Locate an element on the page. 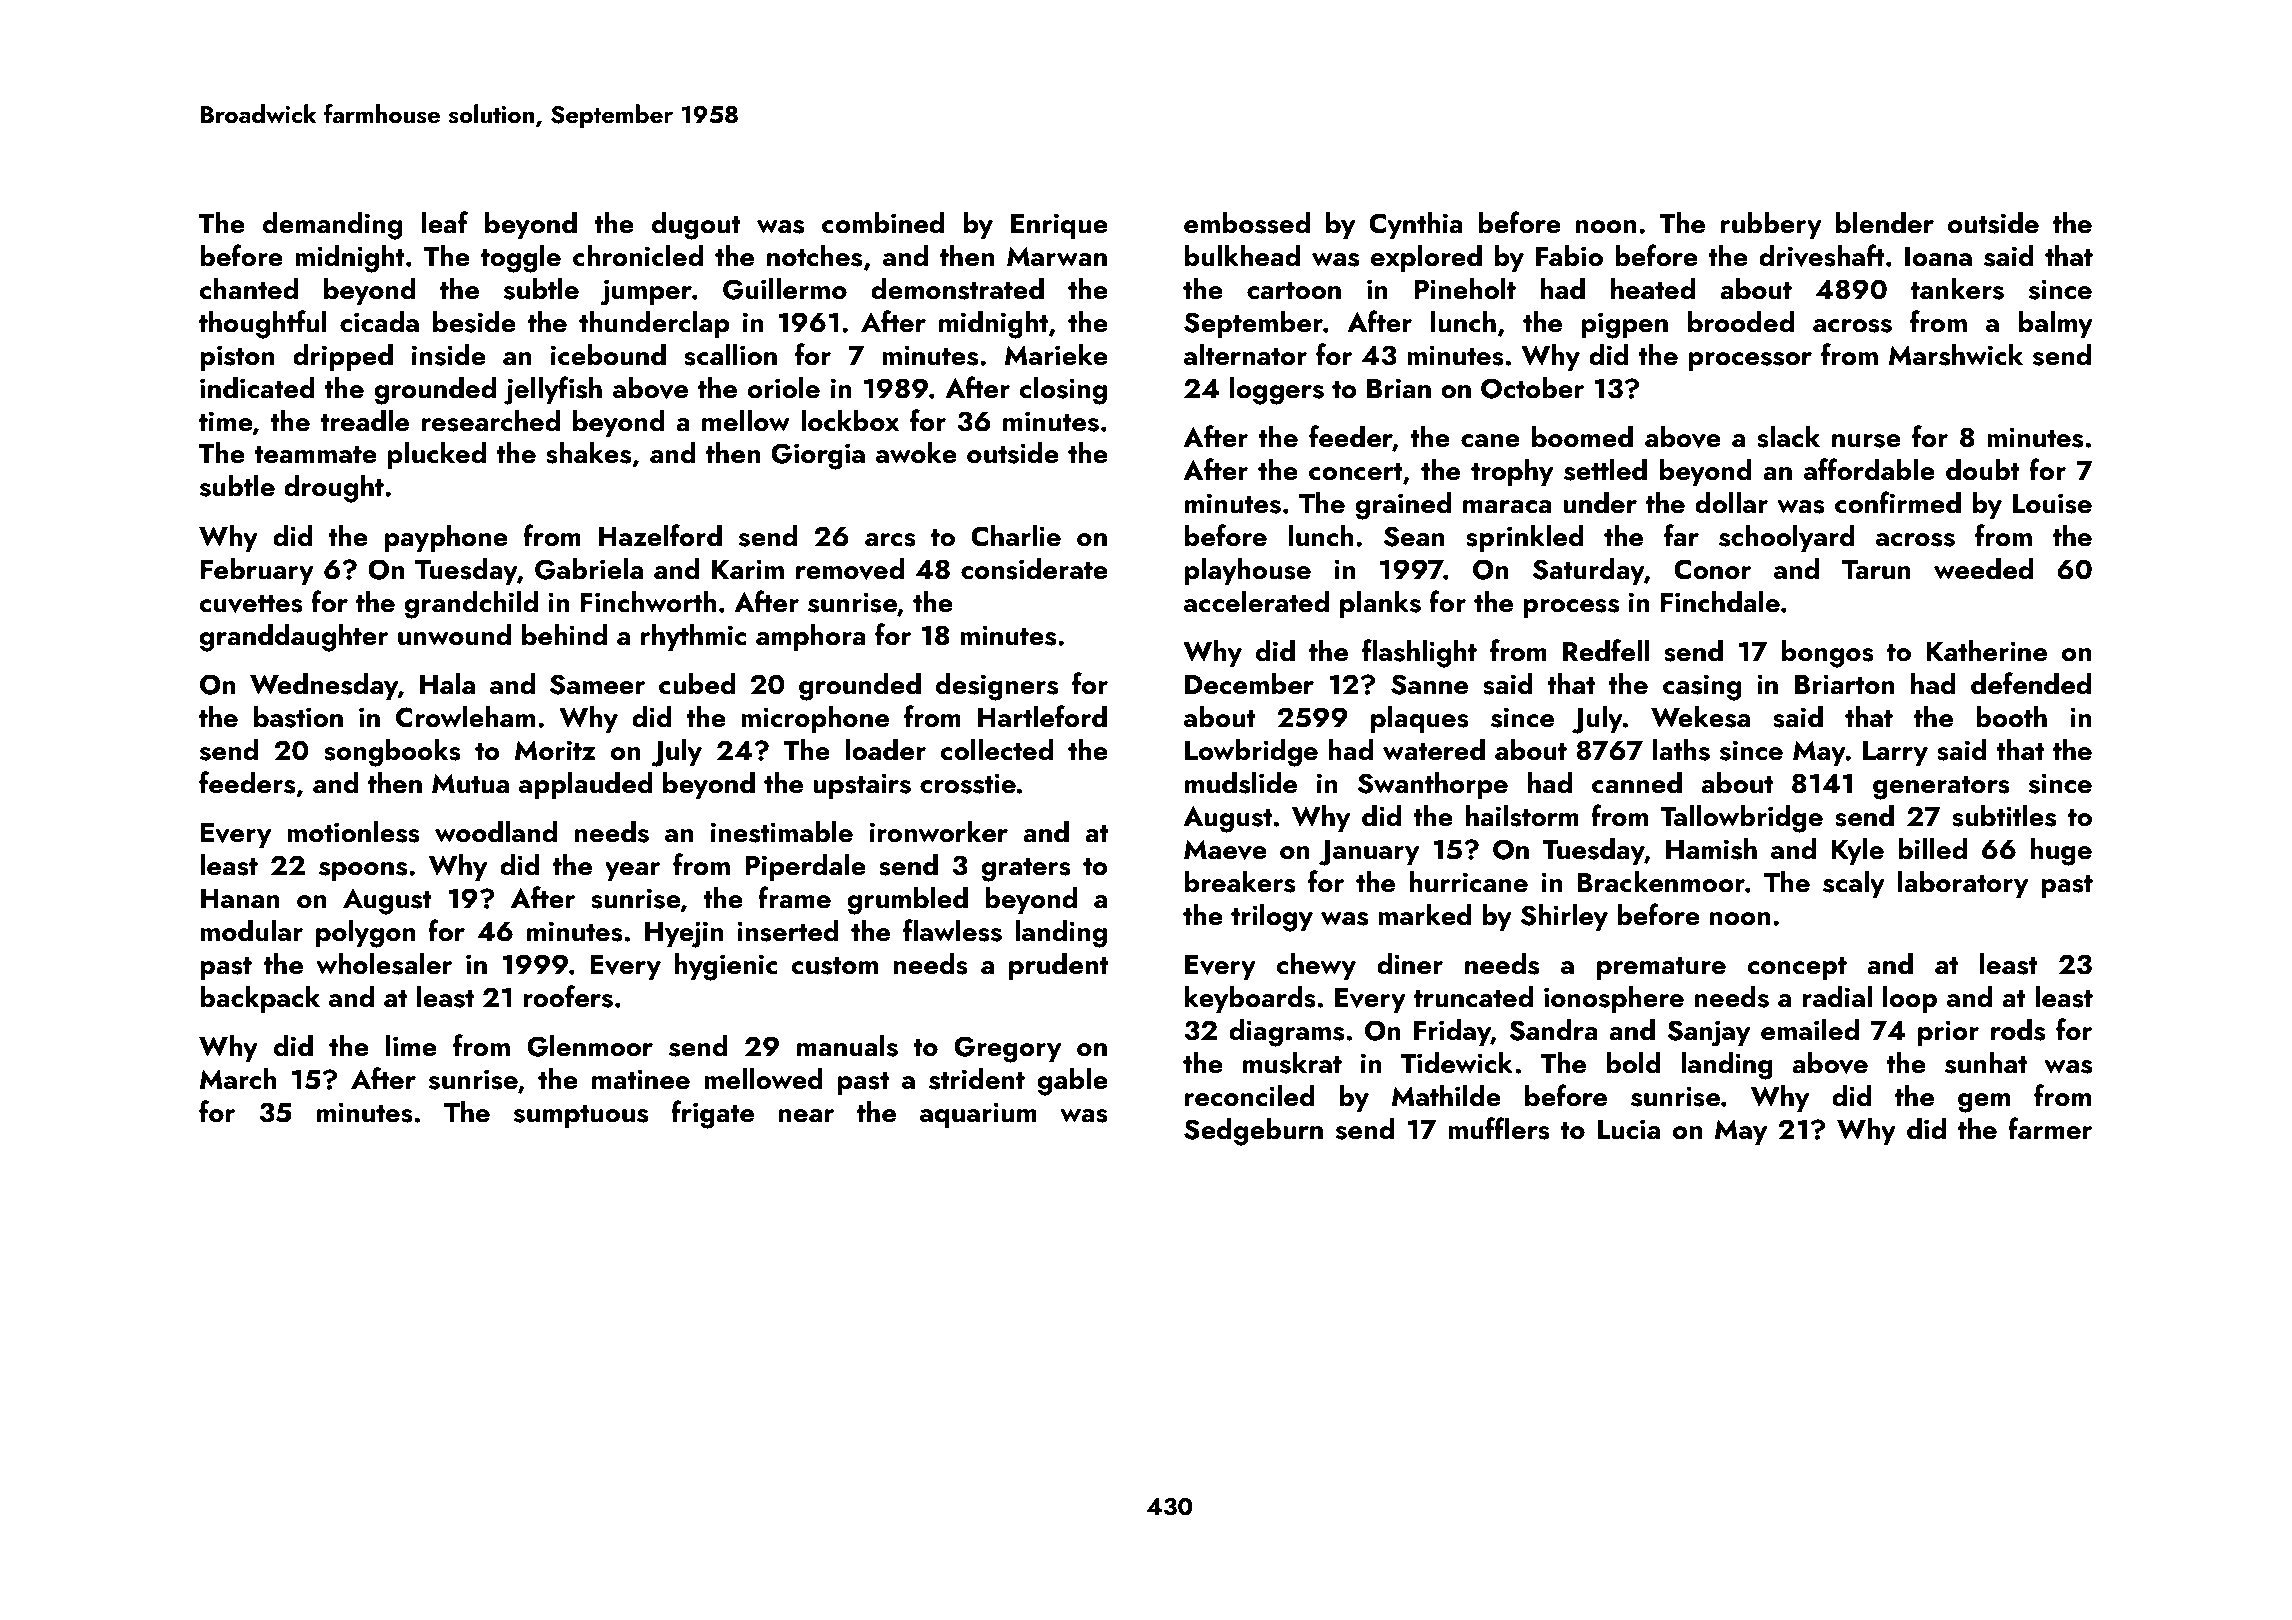 The width and height of the page is (2292, 1620). Charlie is located at coordinates (1016, 535).
